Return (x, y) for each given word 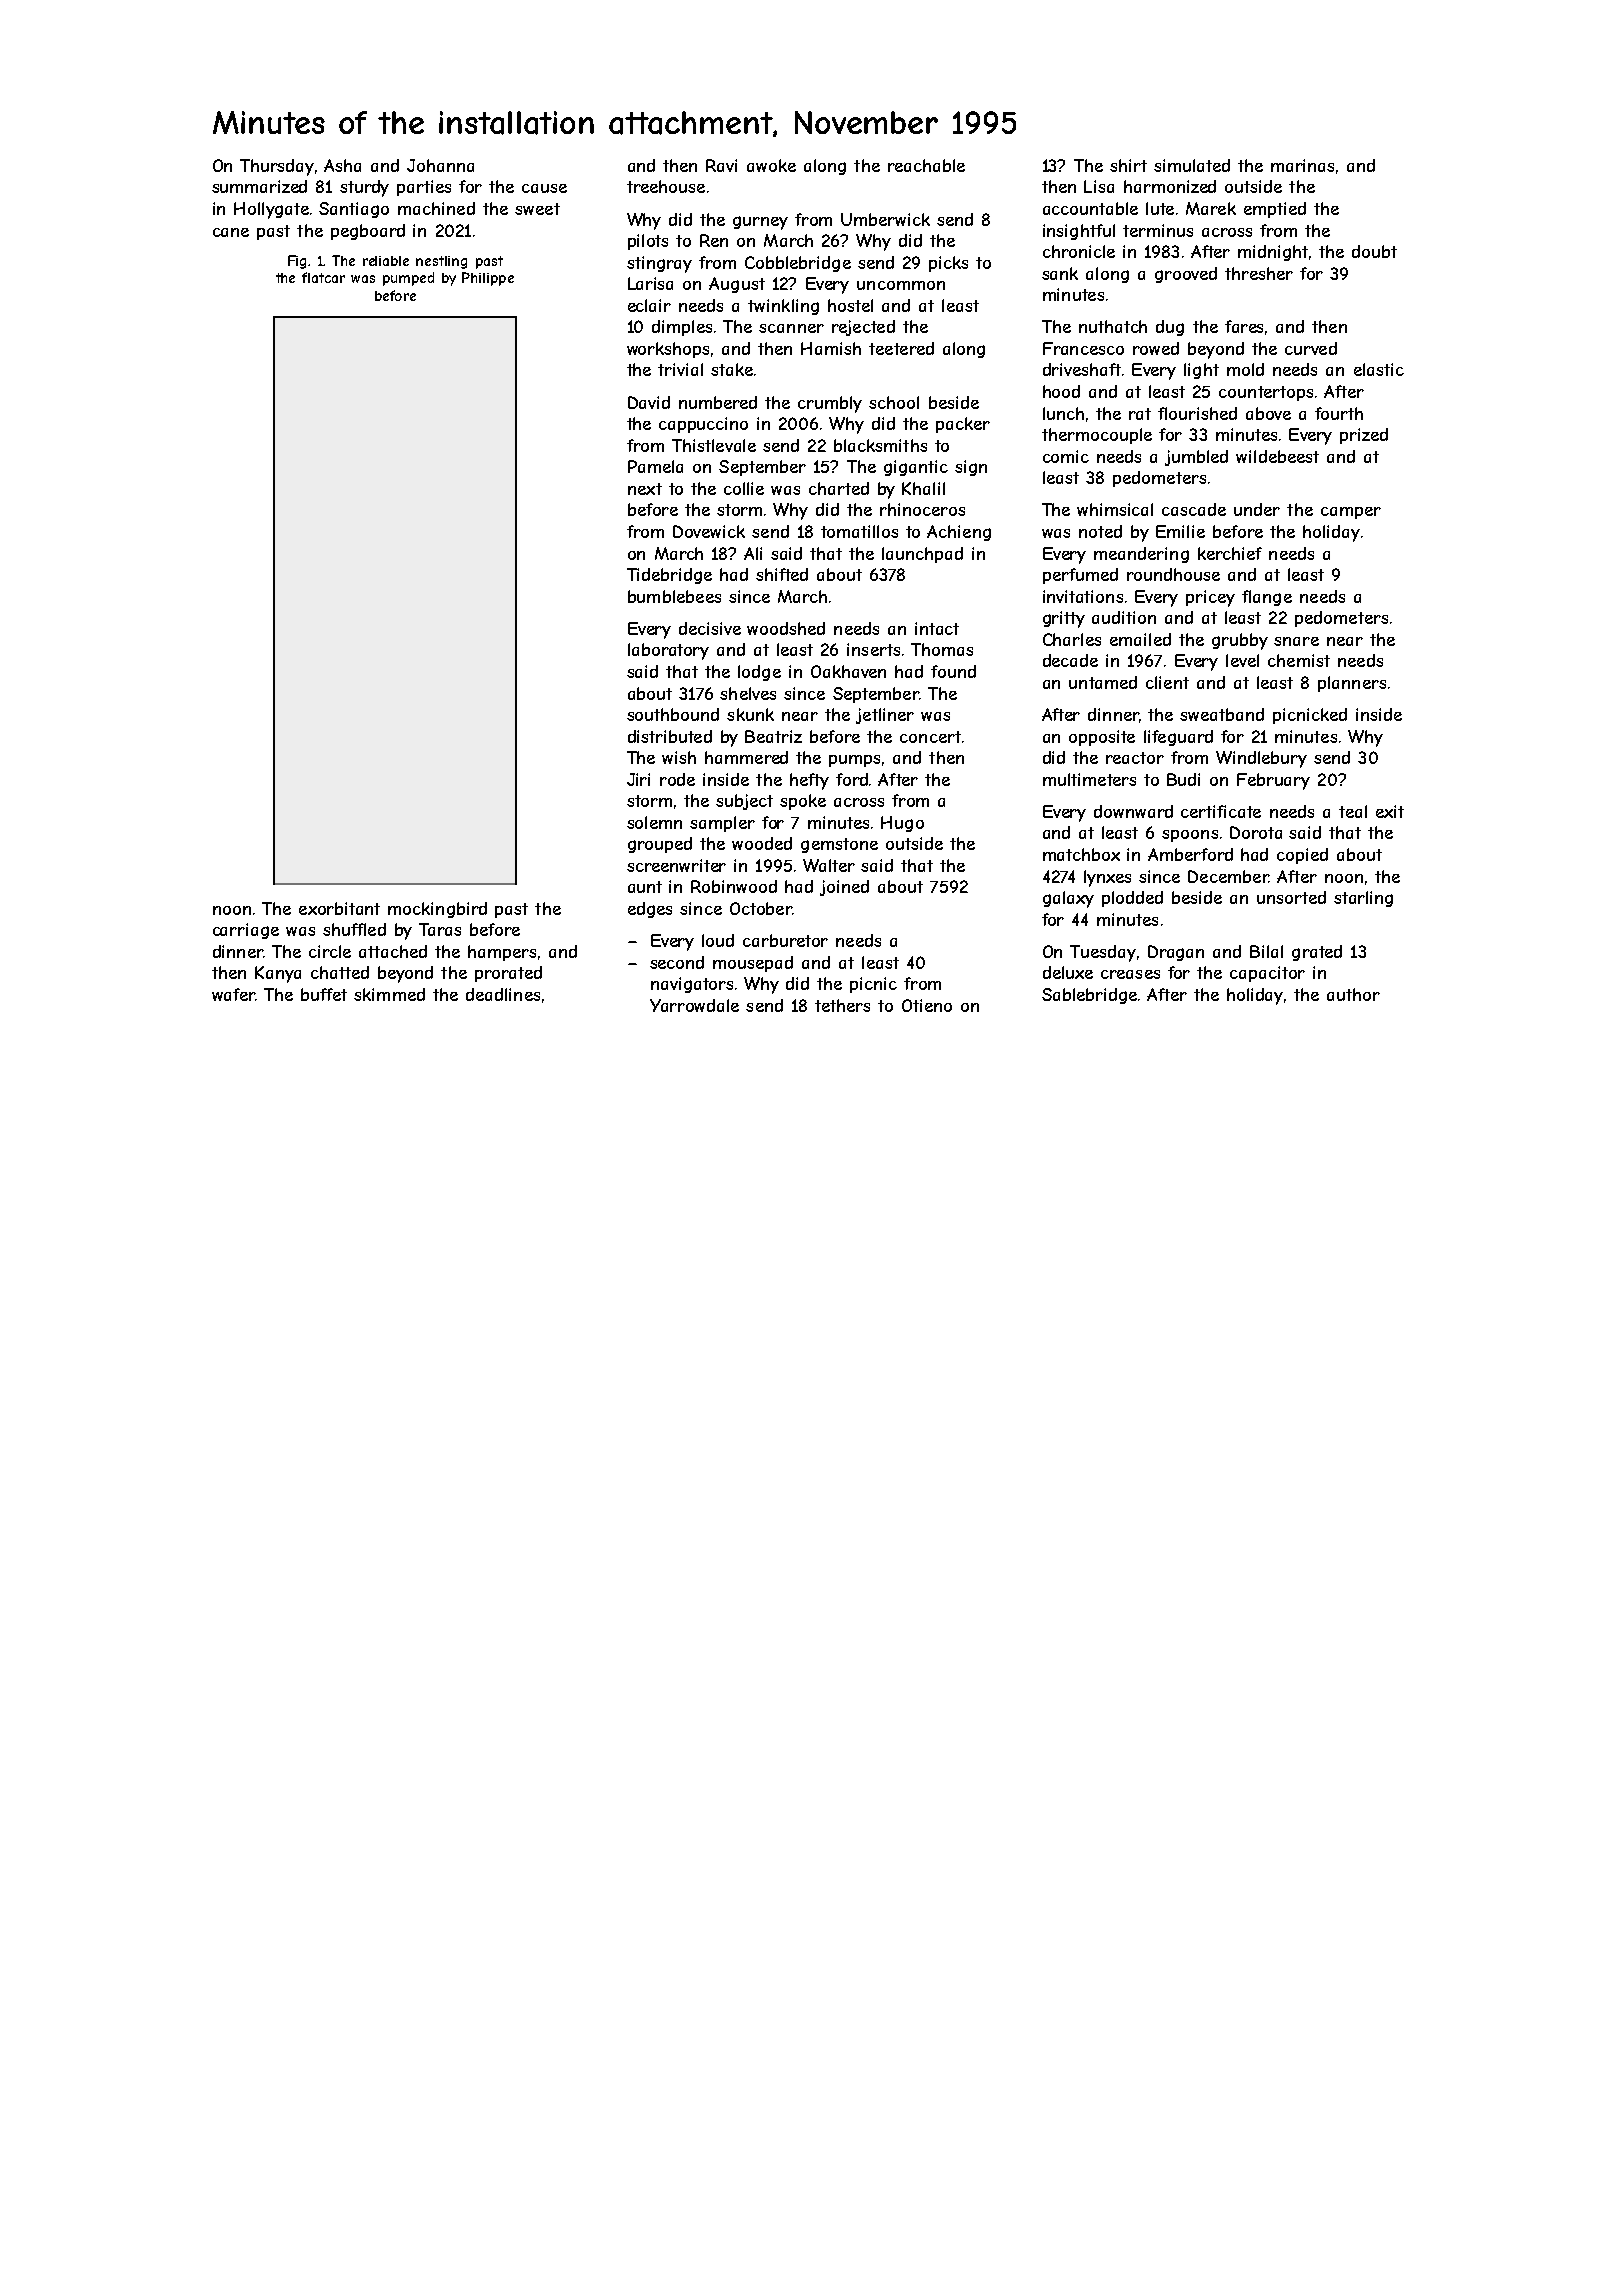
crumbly (830, 404)
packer (963, 425)
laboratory (668, 651)
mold (1245, 369)
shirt (1128, 165)
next (645, 489)
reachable (926, 165)
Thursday (277, 167)
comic (1066, 456)
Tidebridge (669, 576)
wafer (233, 994)
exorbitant (339, 908)
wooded (762, 843)
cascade (1194, 509)
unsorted (1291, 897)
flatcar (323, 277)
